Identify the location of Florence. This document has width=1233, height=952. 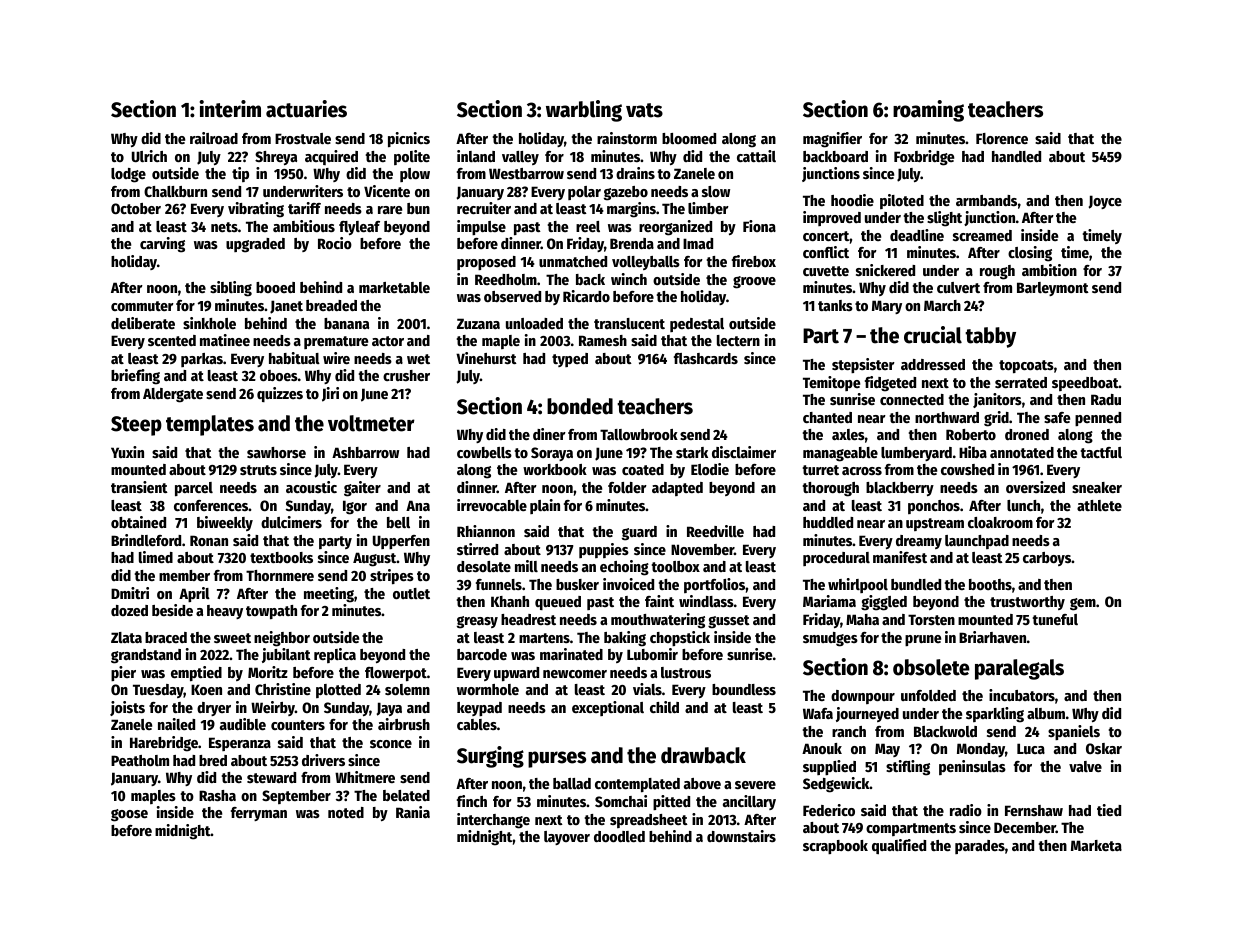
(1002, 138).
